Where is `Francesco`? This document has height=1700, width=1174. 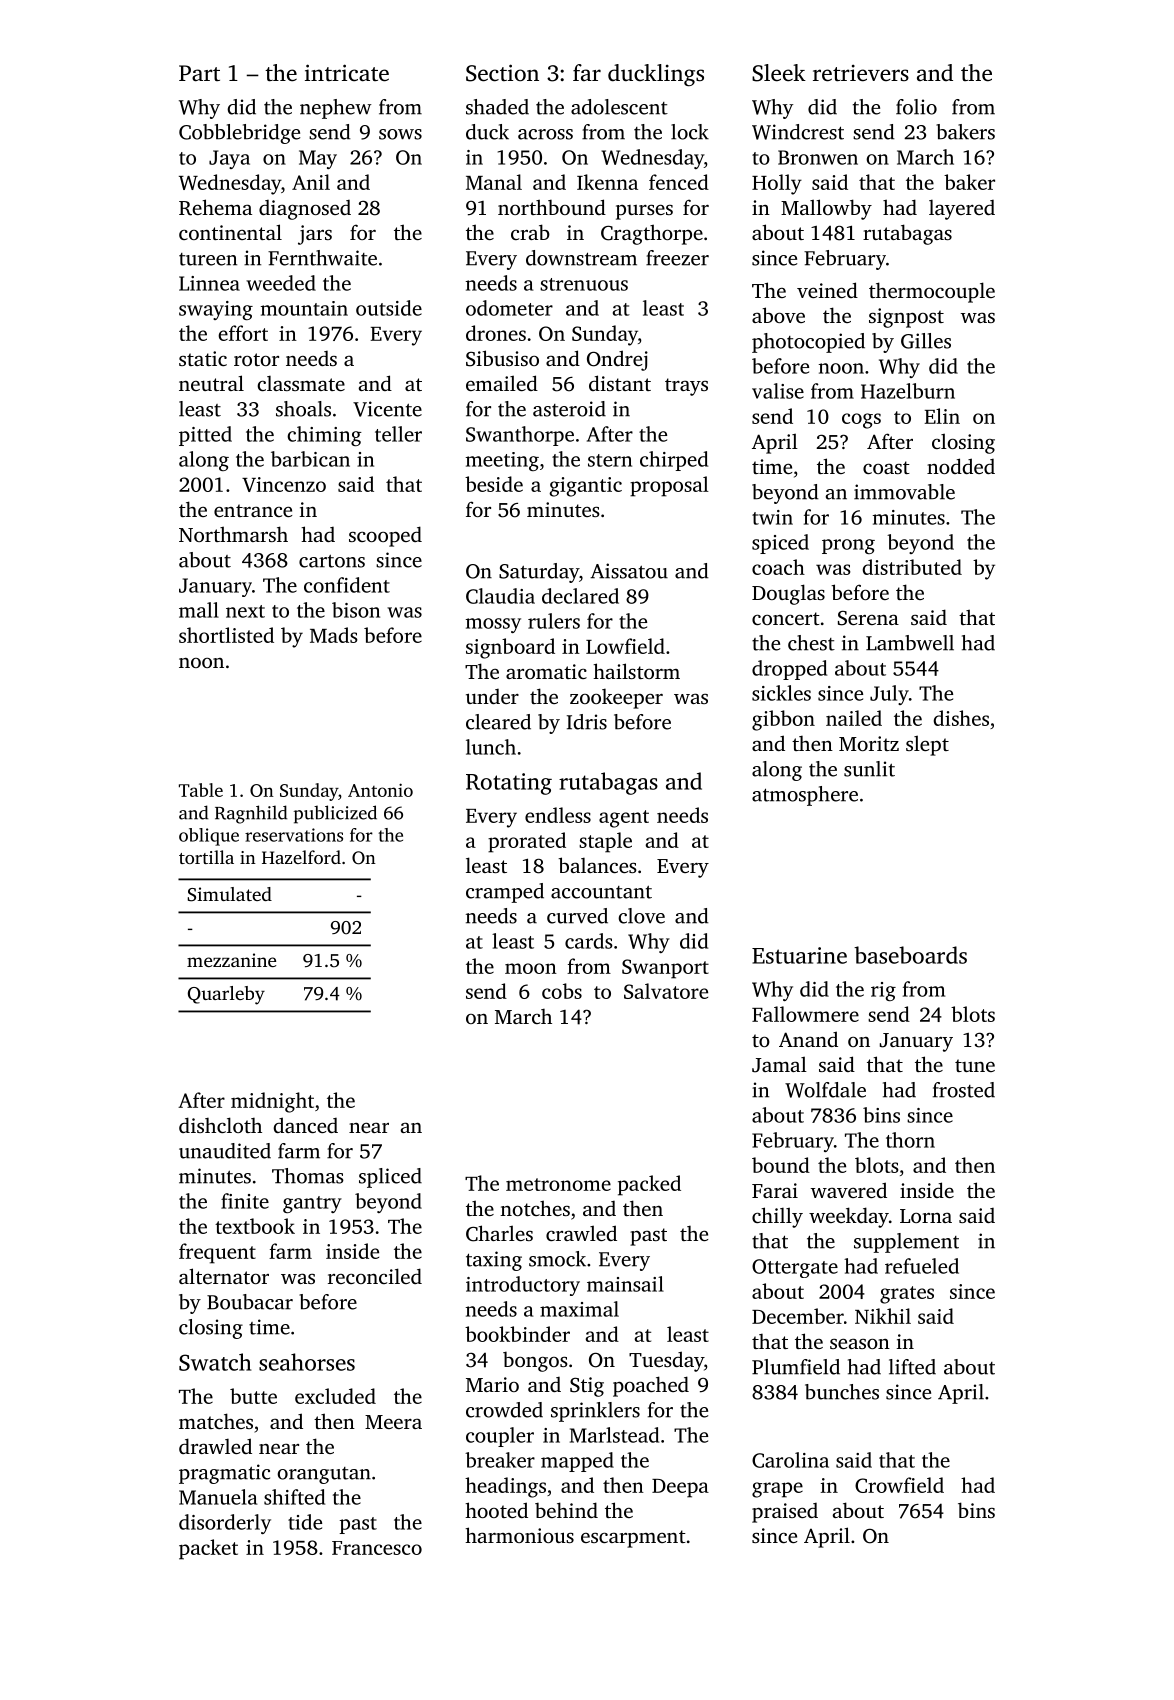
Francesco is located at coordinates (377, 1548).
